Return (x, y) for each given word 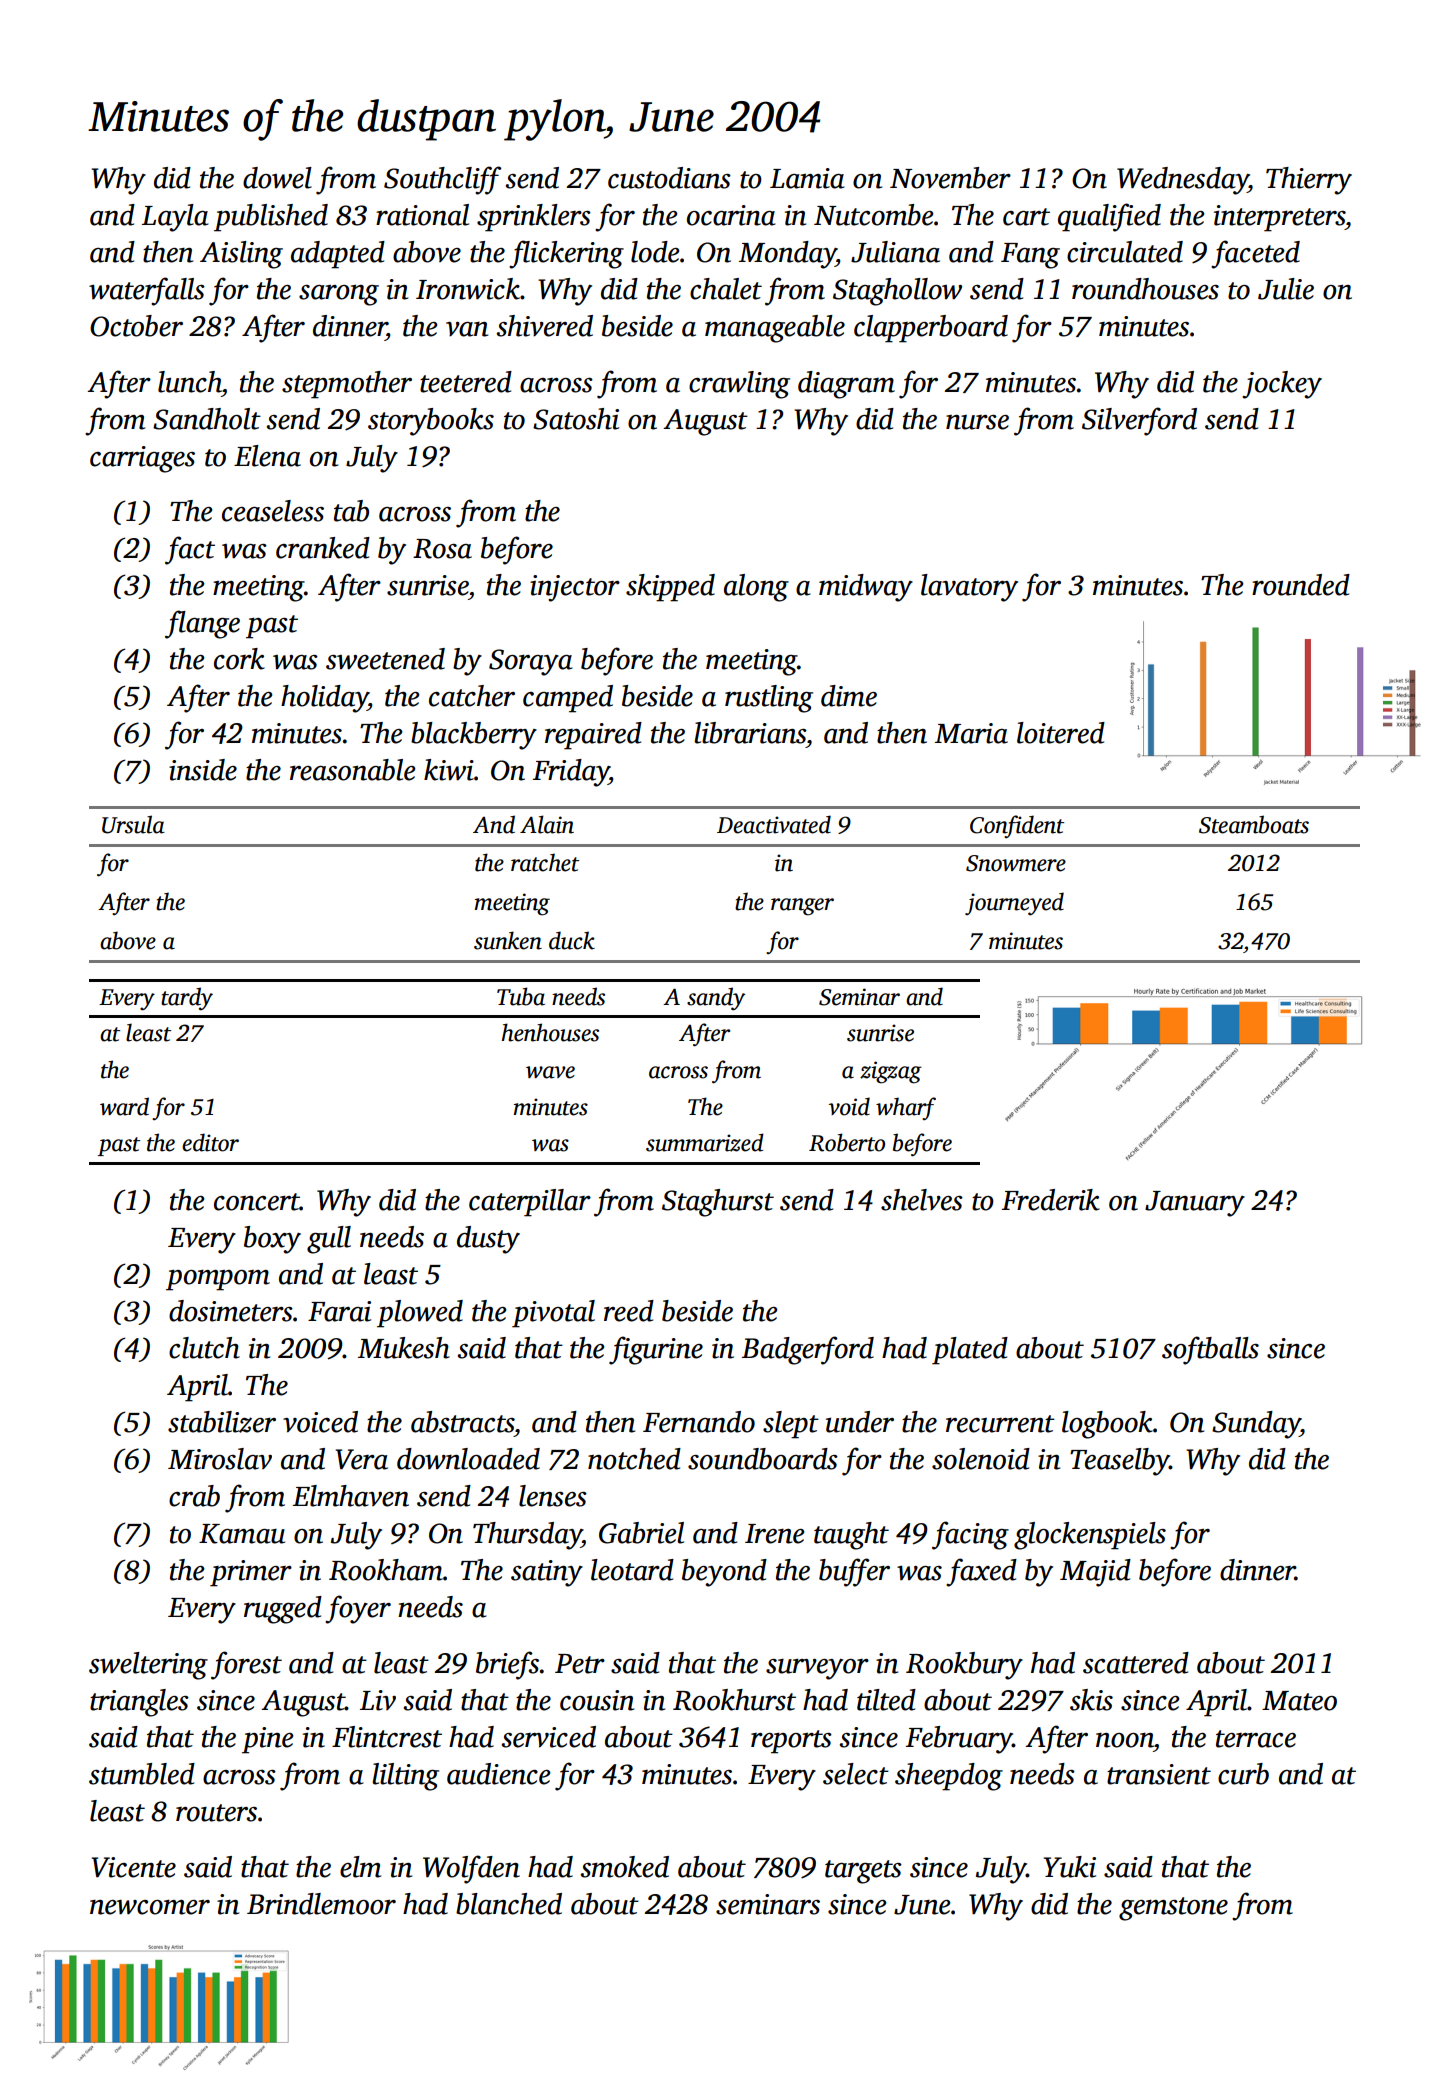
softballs (1210, 1350)
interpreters (1279, 218)
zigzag (891, 1072)
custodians (669, 178)
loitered (1061, 733)
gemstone (1173, 1909)
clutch (204, 1348)
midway (866, 588)
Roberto (847, 1142)
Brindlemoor (321, 1904)
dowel (277, 178)
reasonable (353, 770)
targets (863, 1872)
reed (629, 1311)
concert (257, 1202)
